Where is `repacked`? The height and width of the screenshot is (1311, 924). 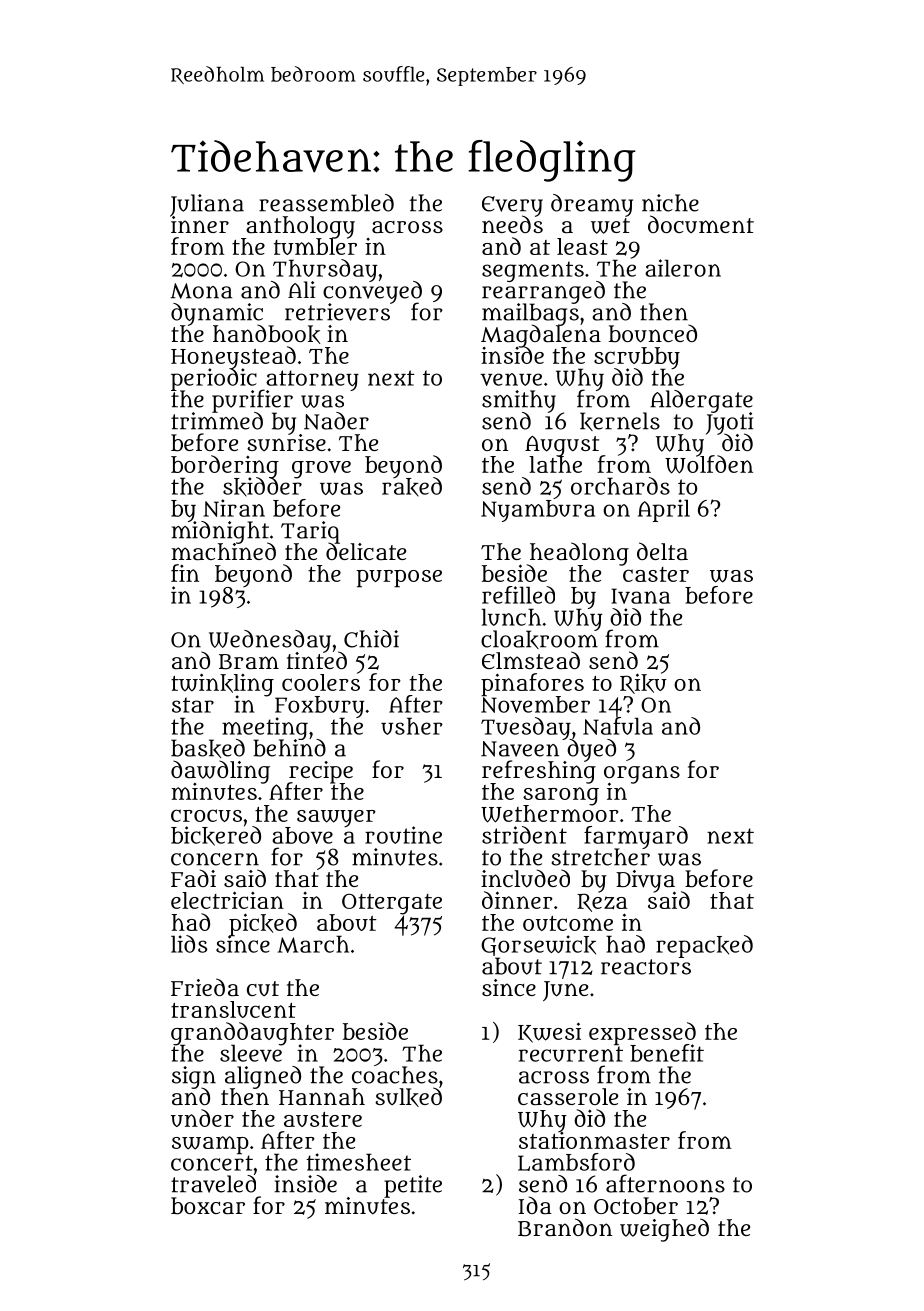 repacked is located at coordinates (704, 946).
